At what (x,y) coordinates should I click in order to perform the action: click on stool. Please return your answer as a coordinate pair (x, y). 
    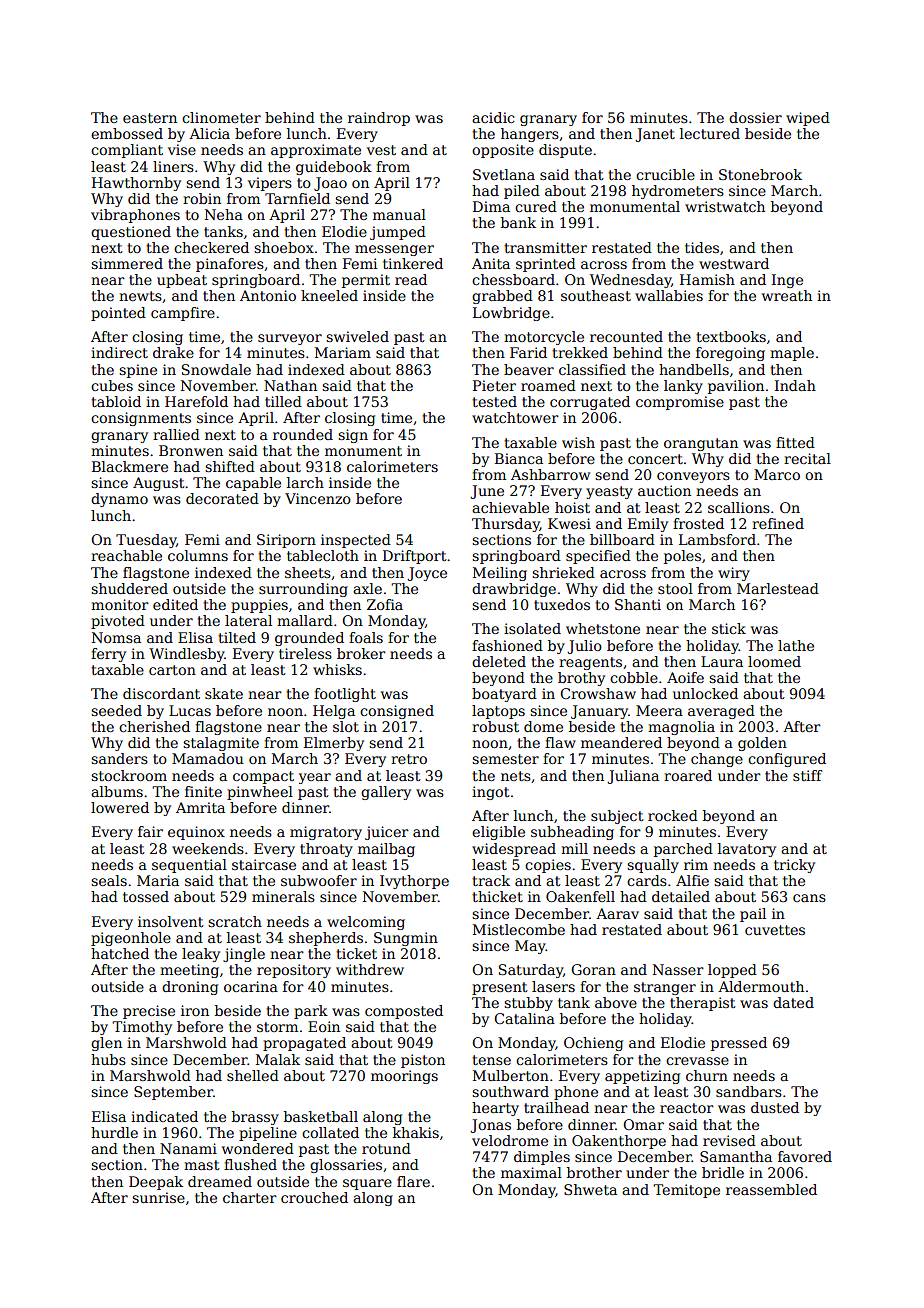
    Looking at the image, I should click on (675, 588).
